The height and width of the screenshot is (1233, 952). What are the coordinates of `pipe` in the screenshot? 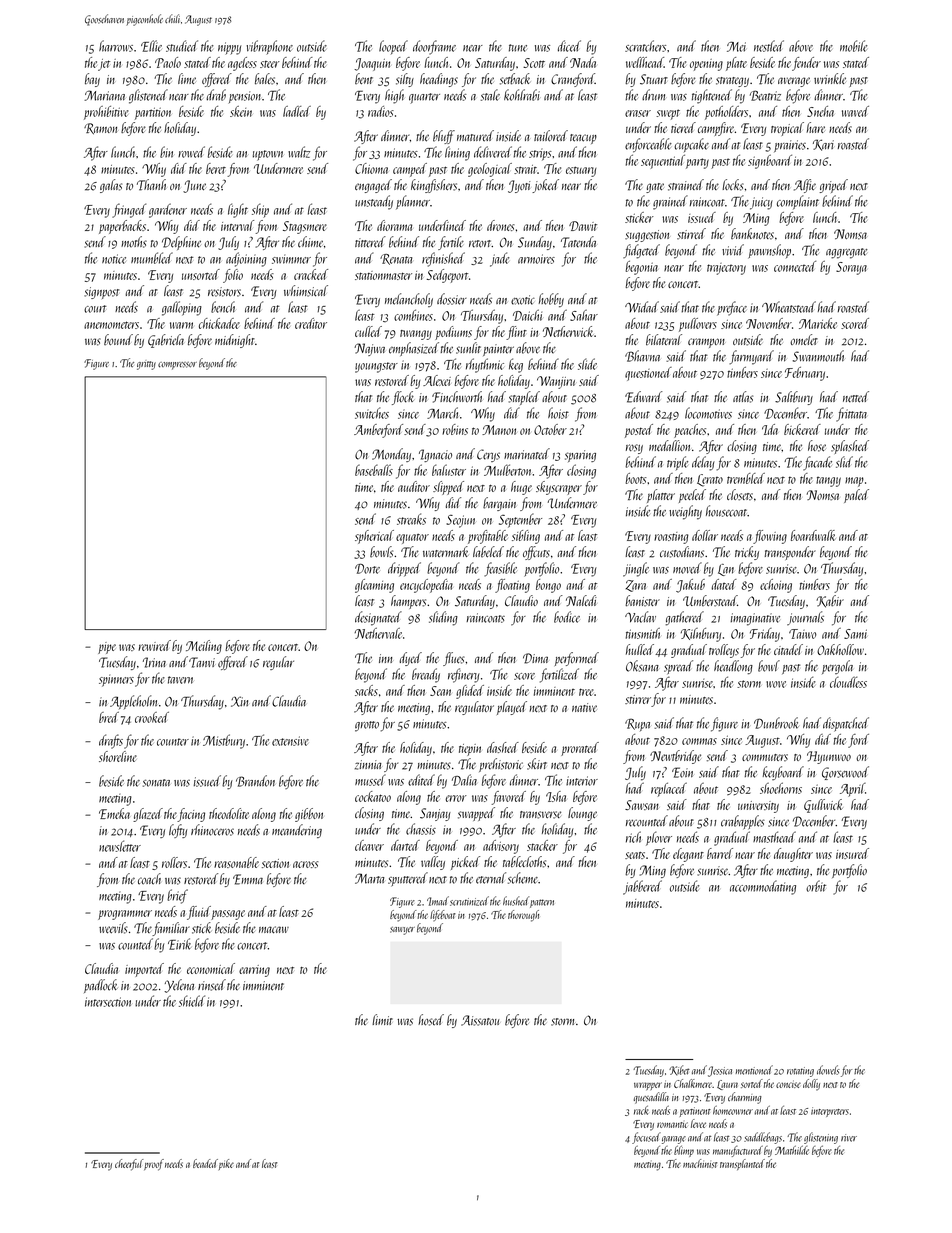 It's located at (107, 648).
